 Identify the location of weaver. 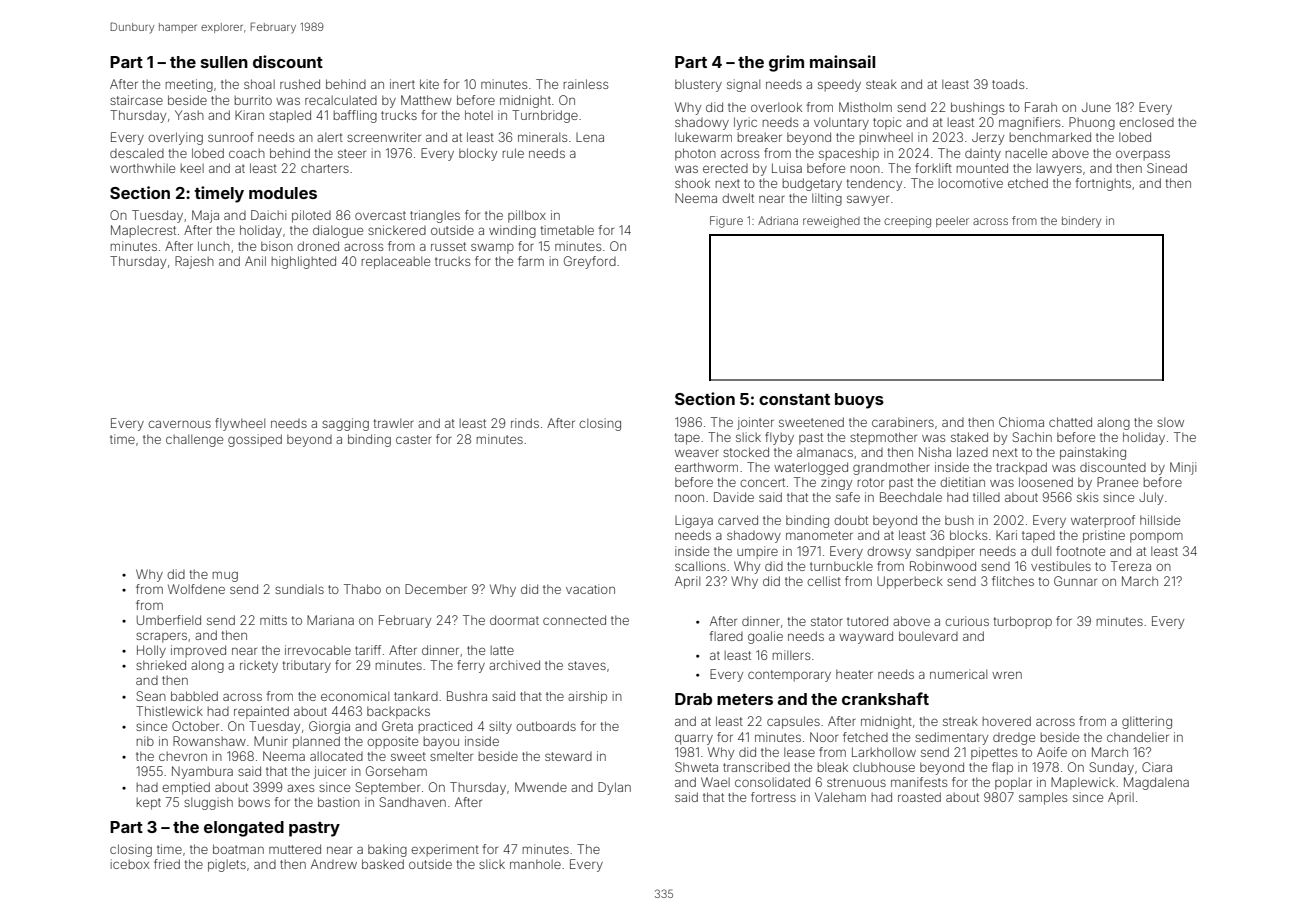
(697, 453).
